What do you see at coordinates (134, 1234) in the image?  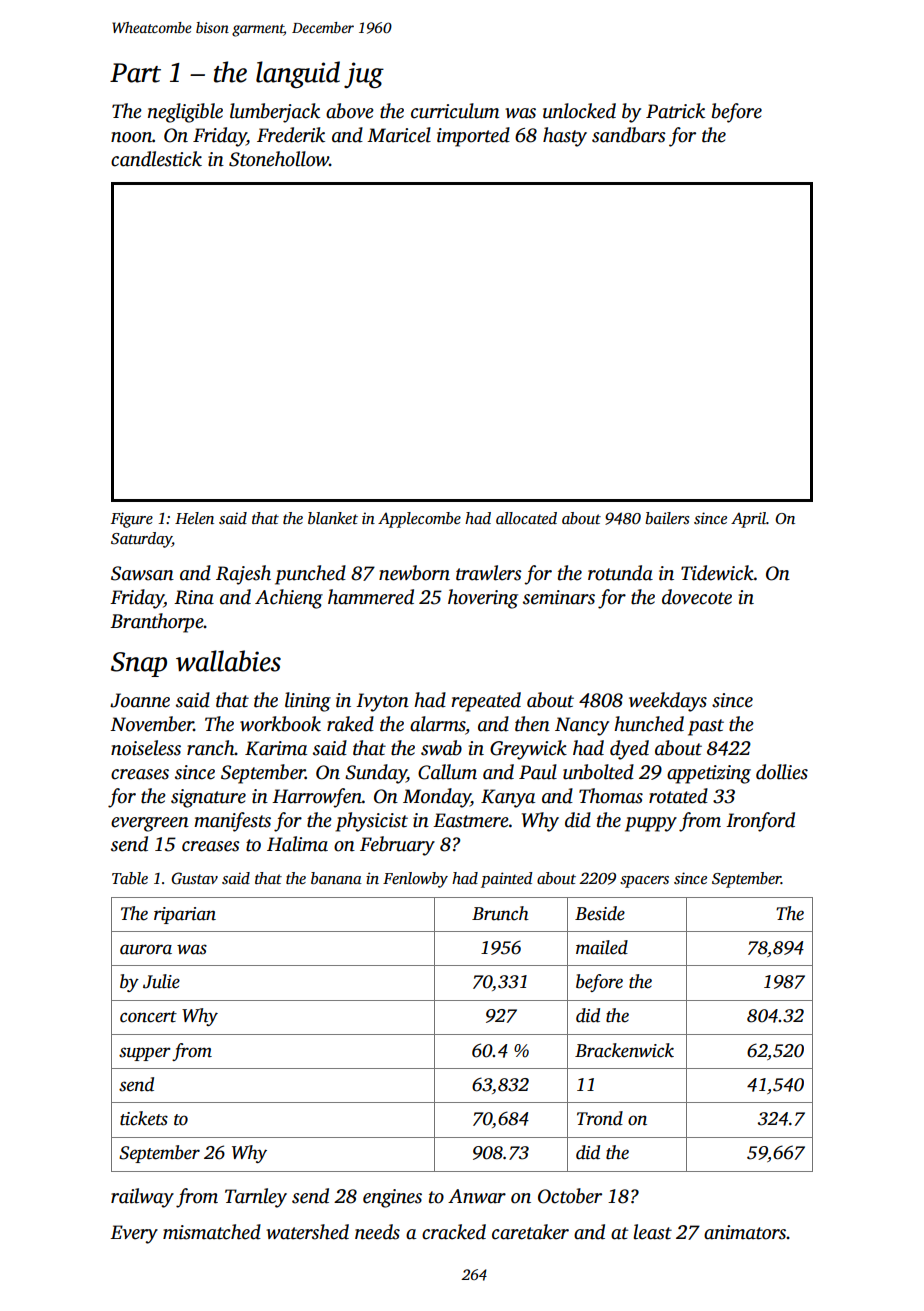 I see `Every` at bounding box center [134, 1234].
